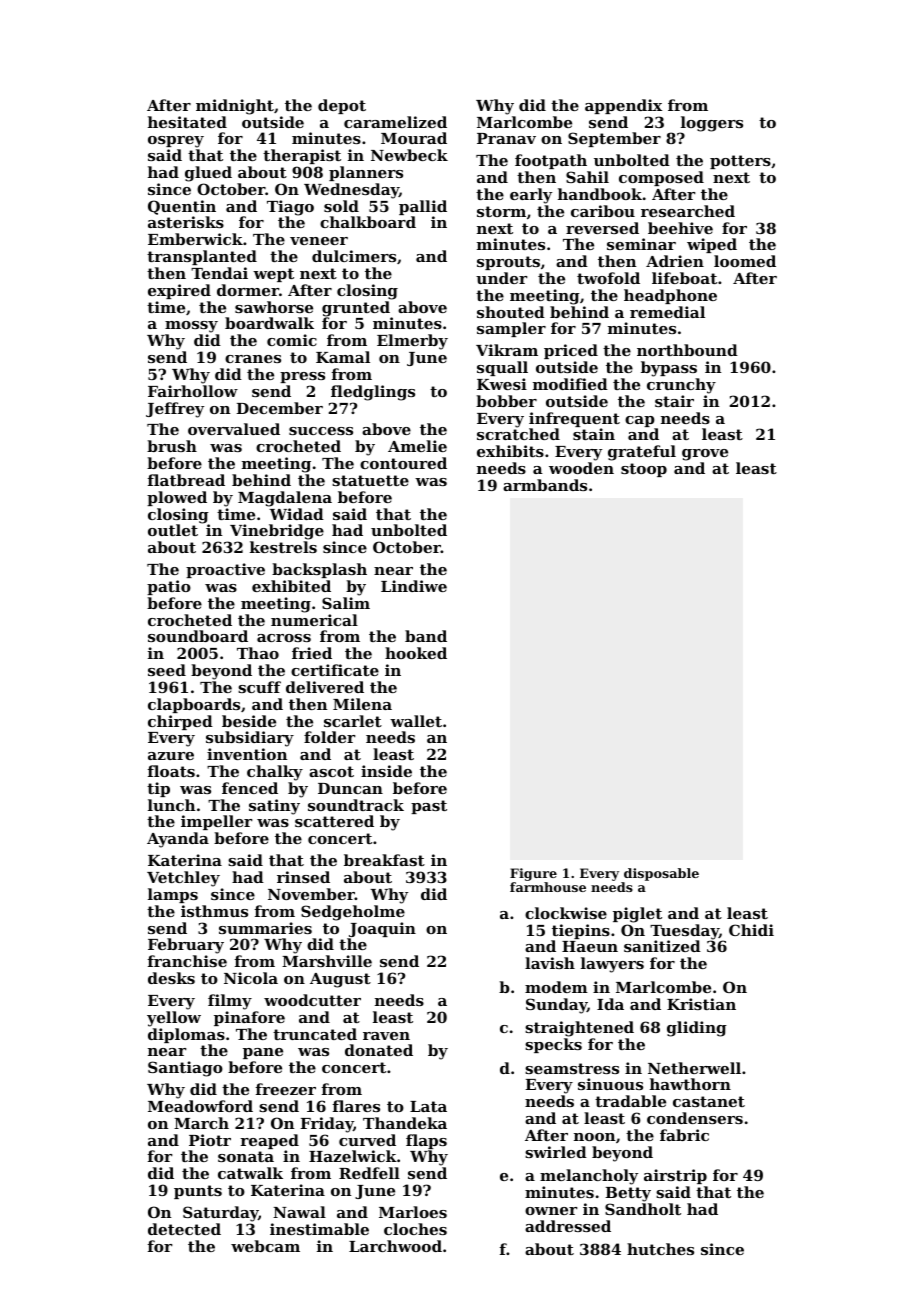 This page has height=1314, width=924. Describe the element at coordinates (712, 124) in the page. I see `loggers` at that location.
